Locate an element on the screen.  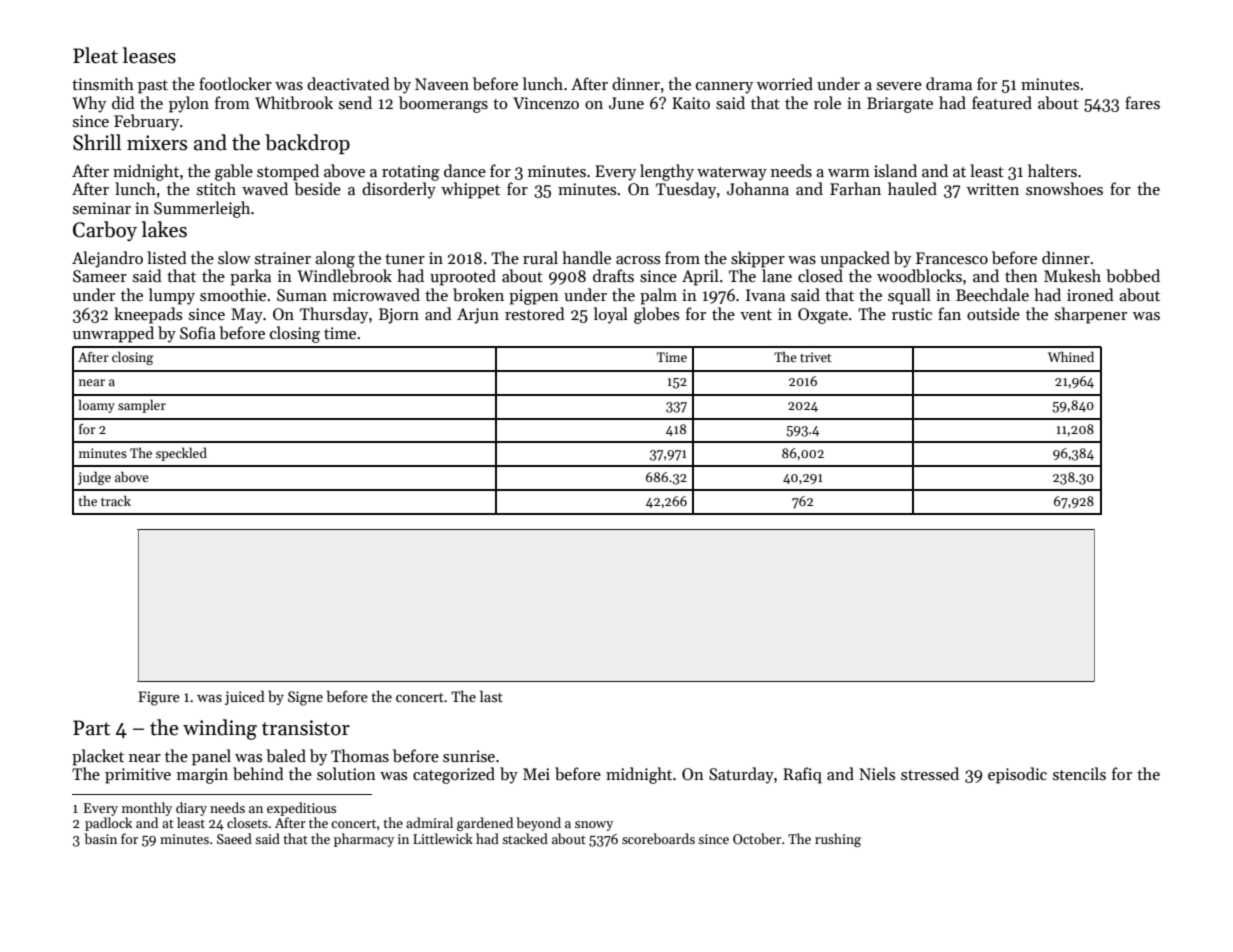
warm is located at coordinates (849, 173).
